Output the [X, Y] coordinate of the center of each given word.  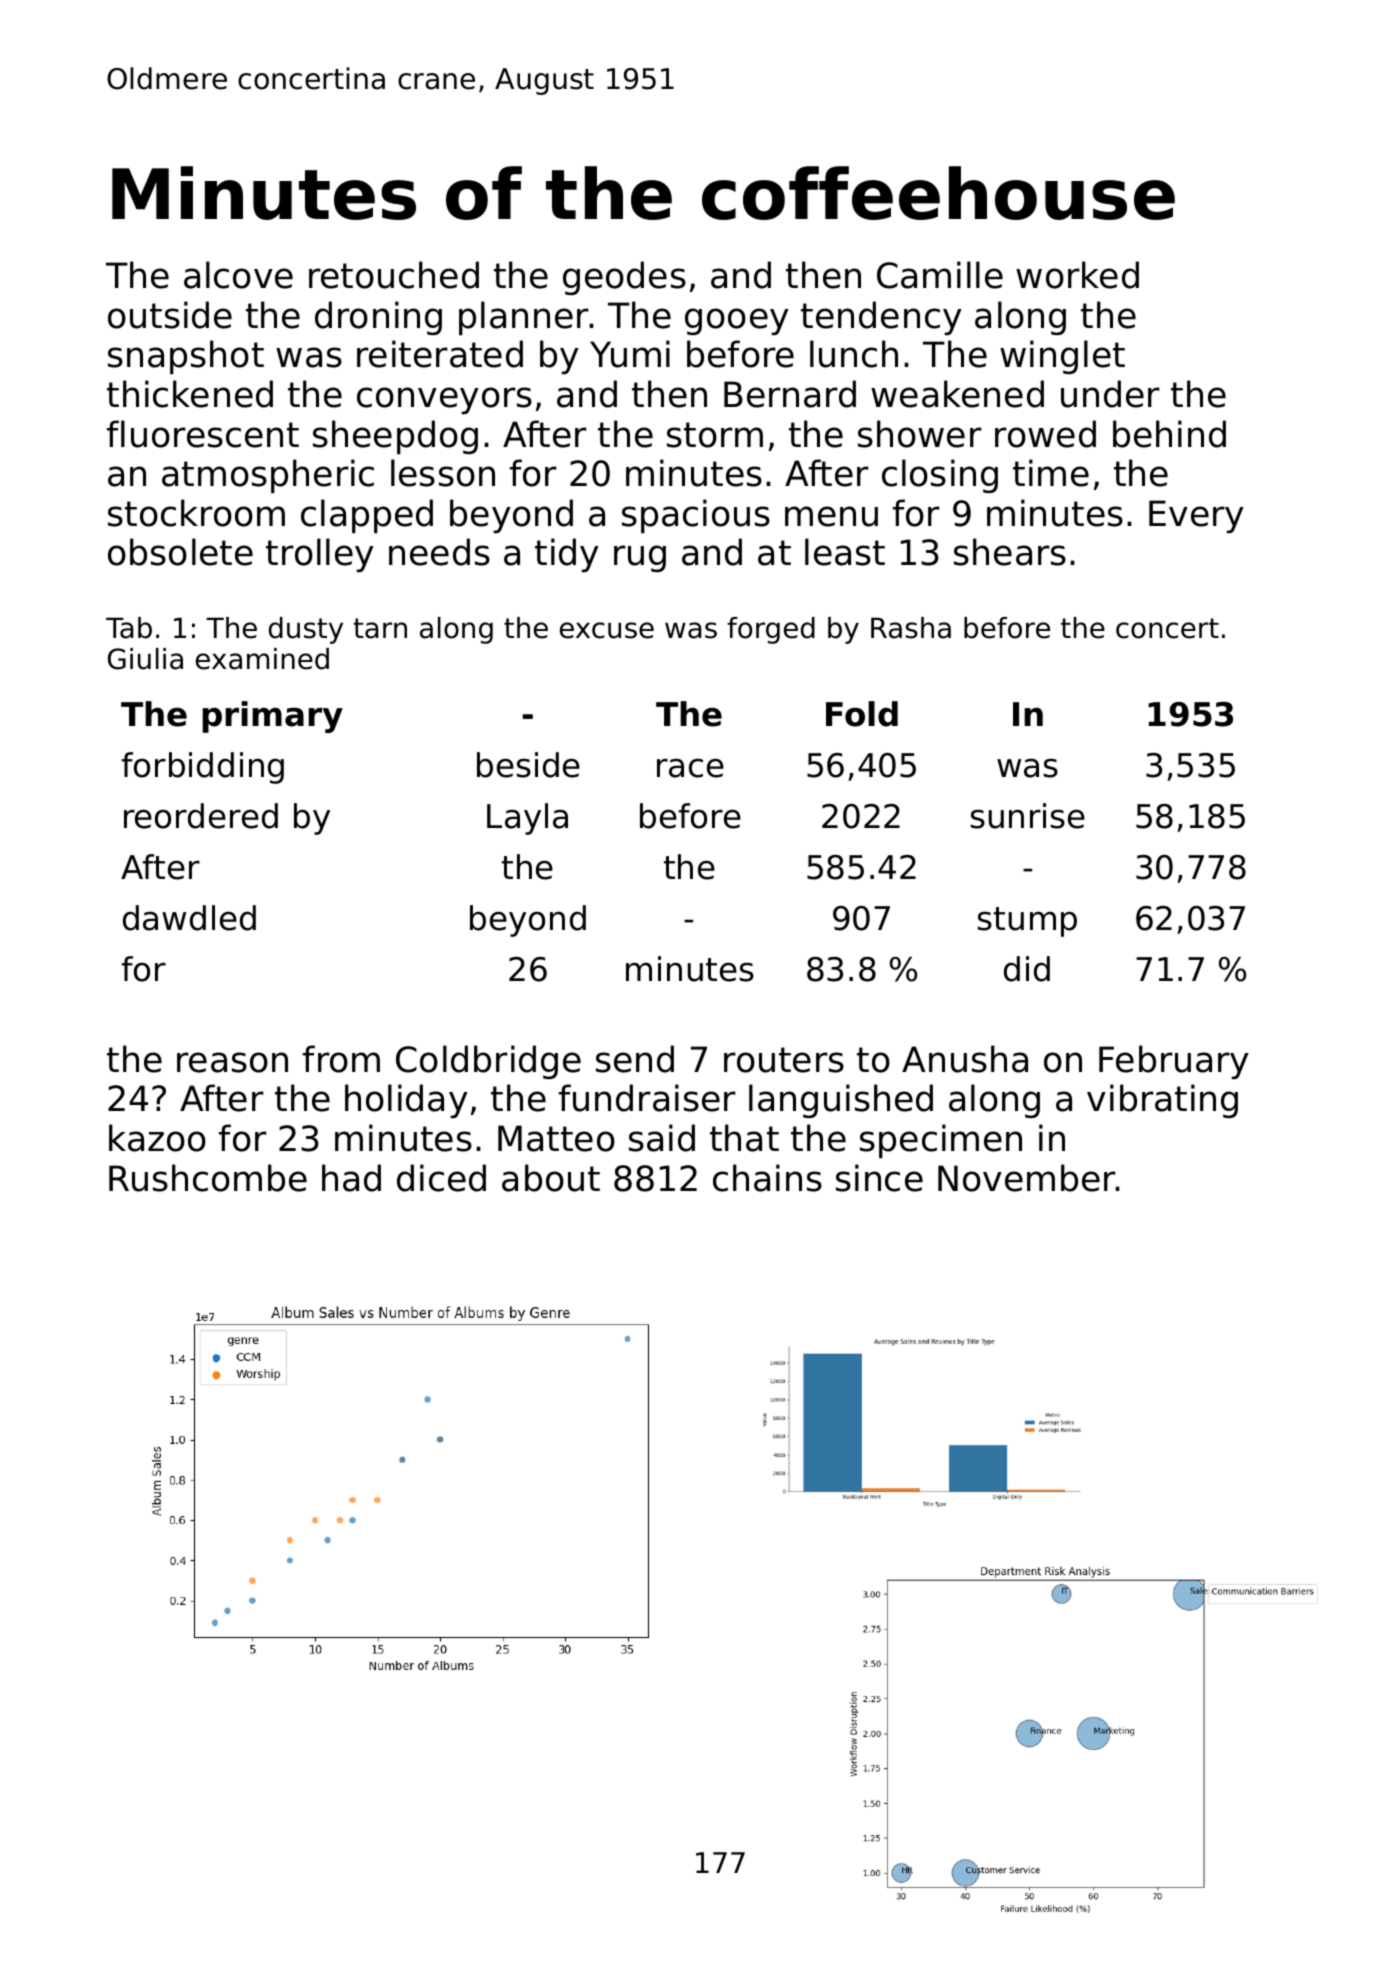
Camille [940, 275]
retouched [394, 275]
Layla [527, 819]
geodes [624, 278]
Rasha [911, 628]
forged [771, 630]
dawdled [189, 918]
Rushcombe [208, 1178]
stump [1027, 922]
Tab [129, 628]
